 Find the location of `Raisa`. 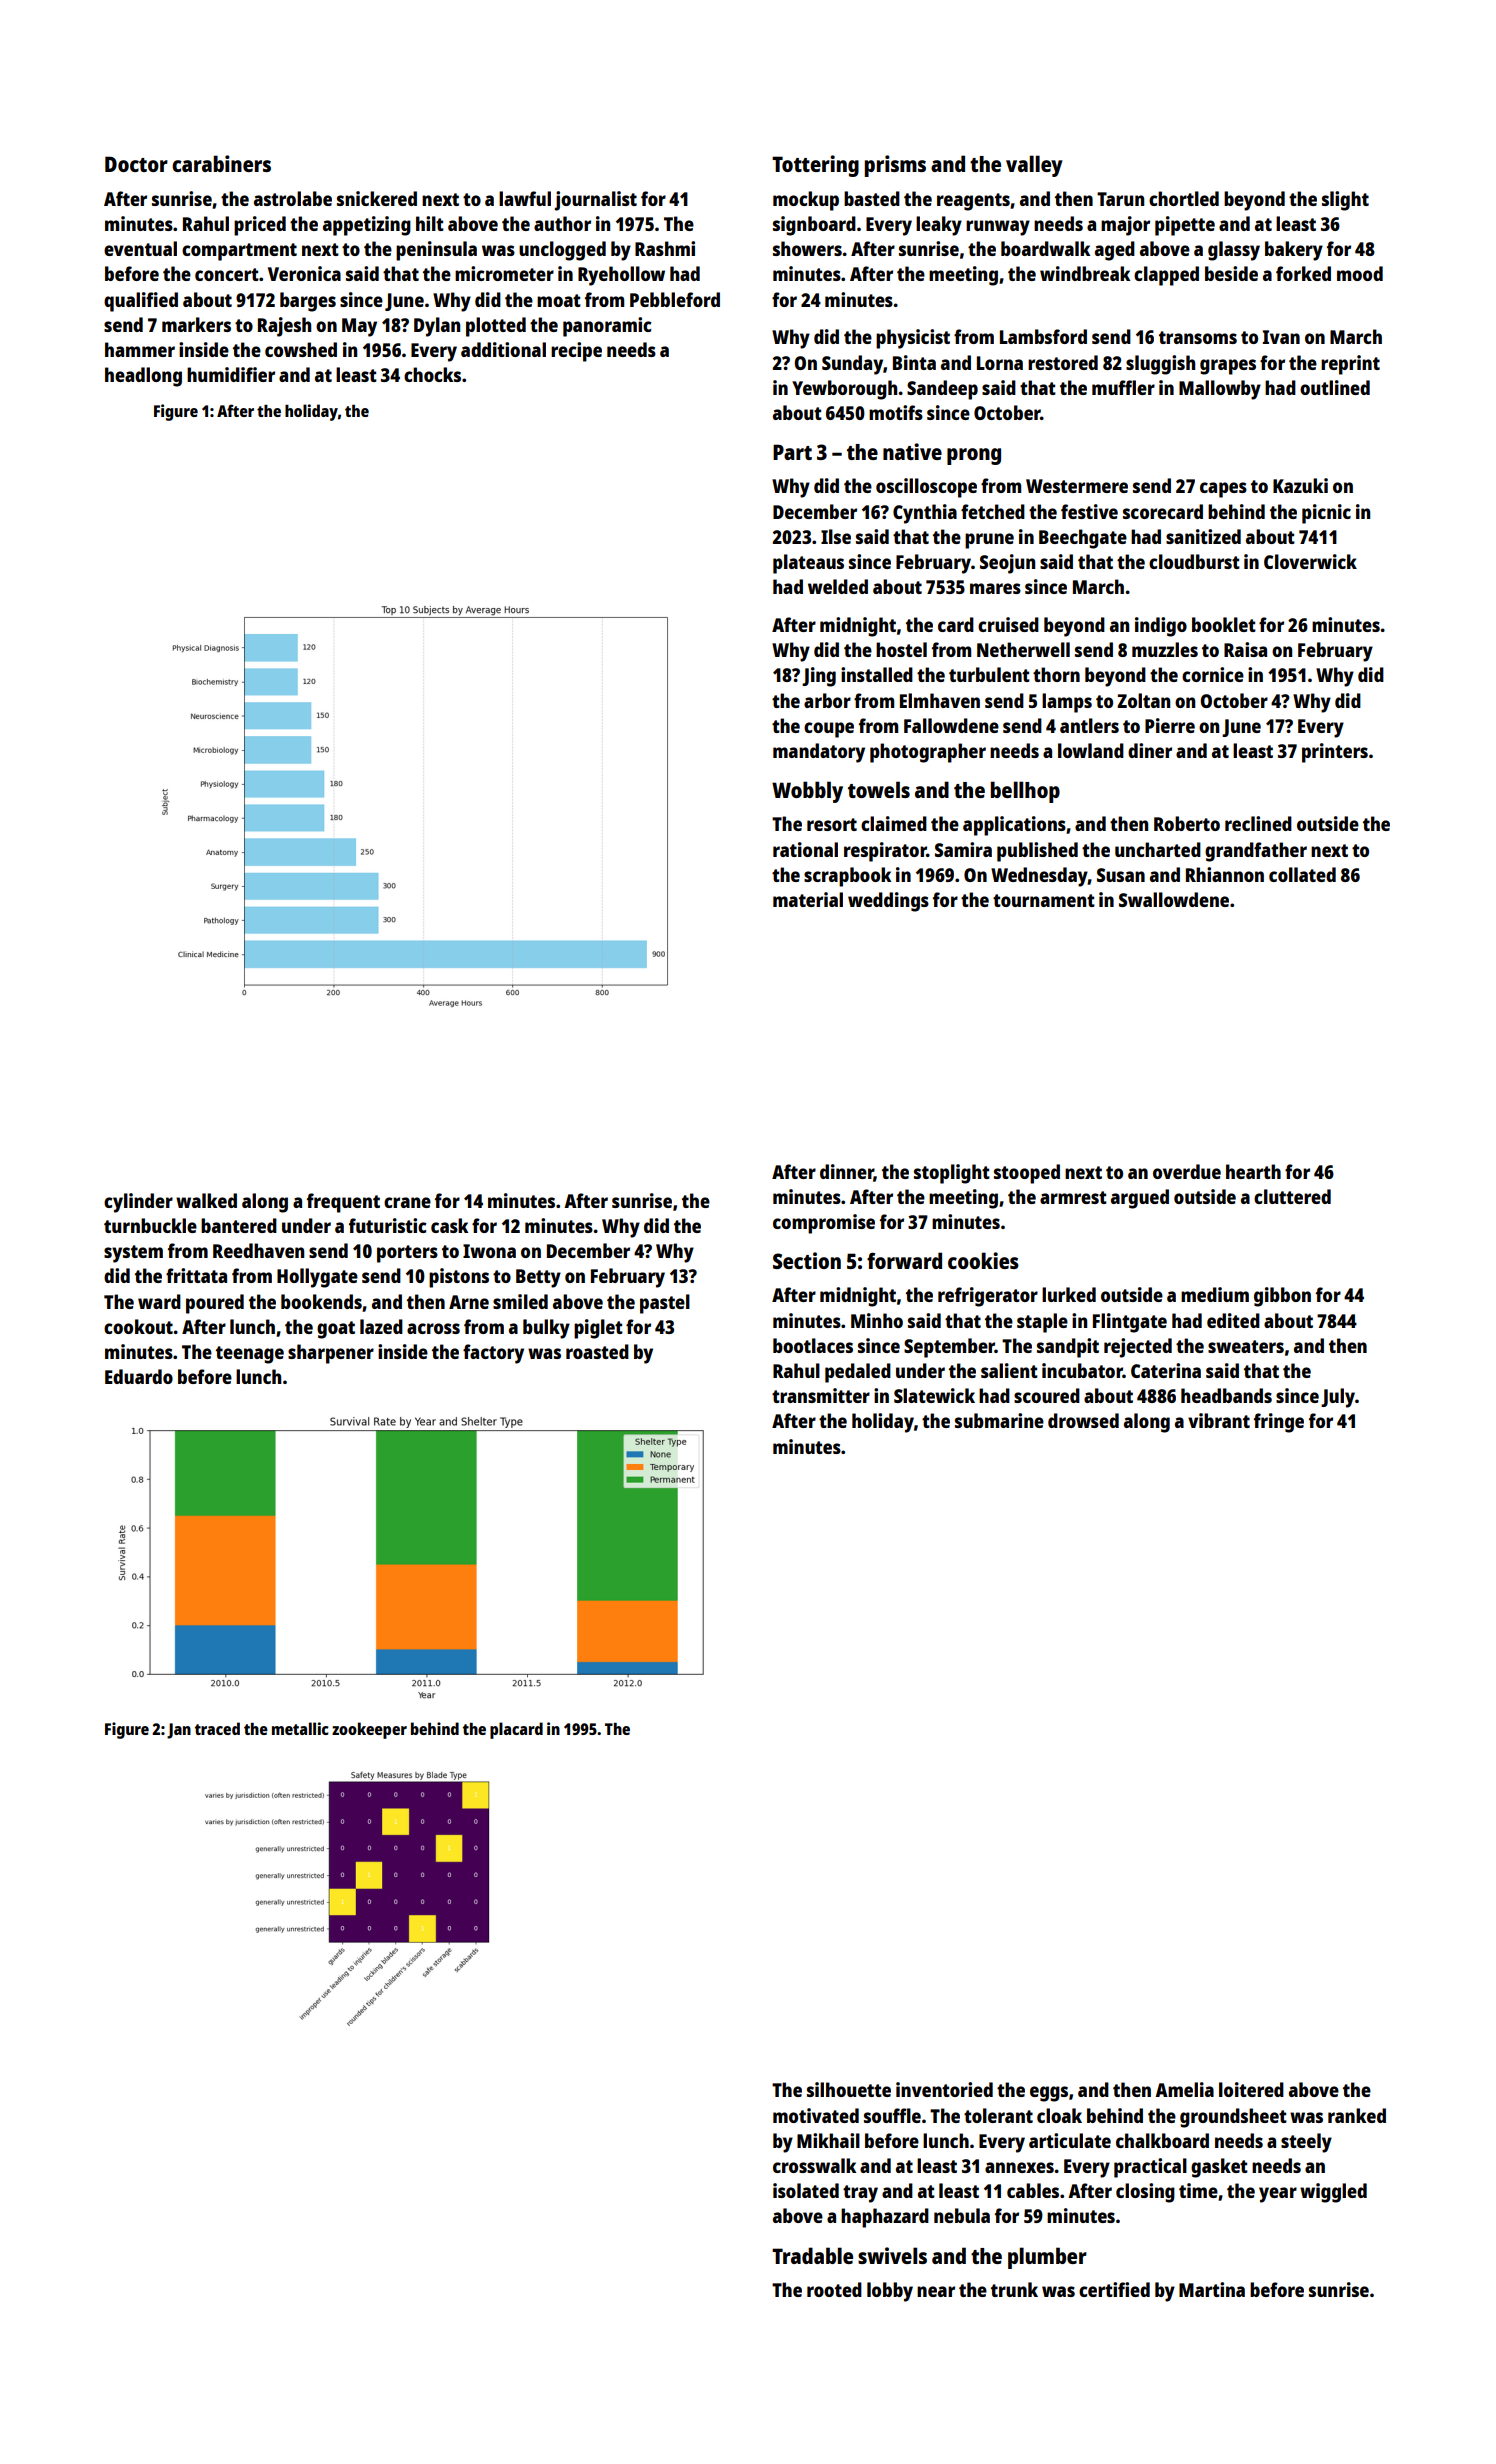

Raisa is located at coordinates (1245, 649).
